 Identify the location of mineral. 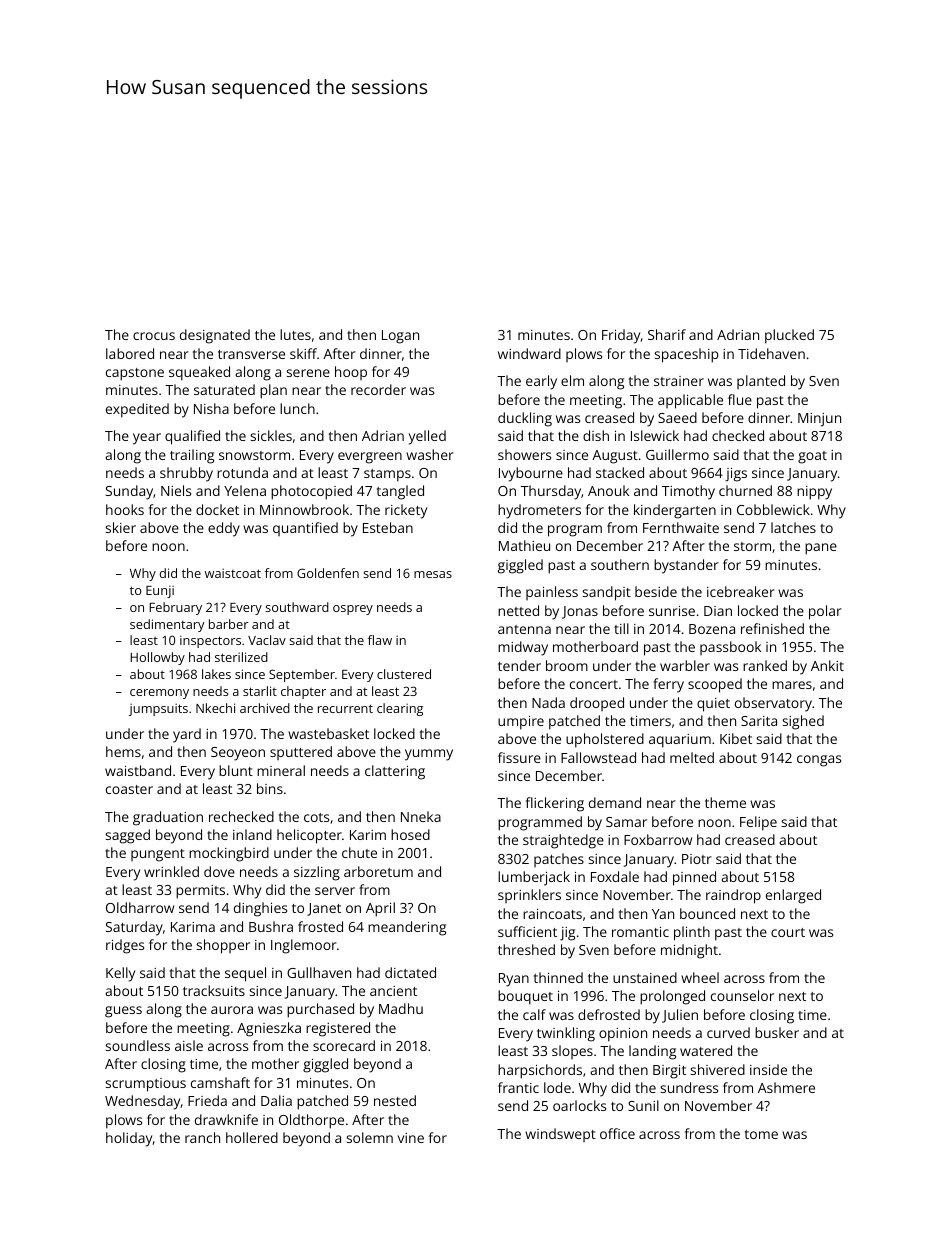
(281, 770).
